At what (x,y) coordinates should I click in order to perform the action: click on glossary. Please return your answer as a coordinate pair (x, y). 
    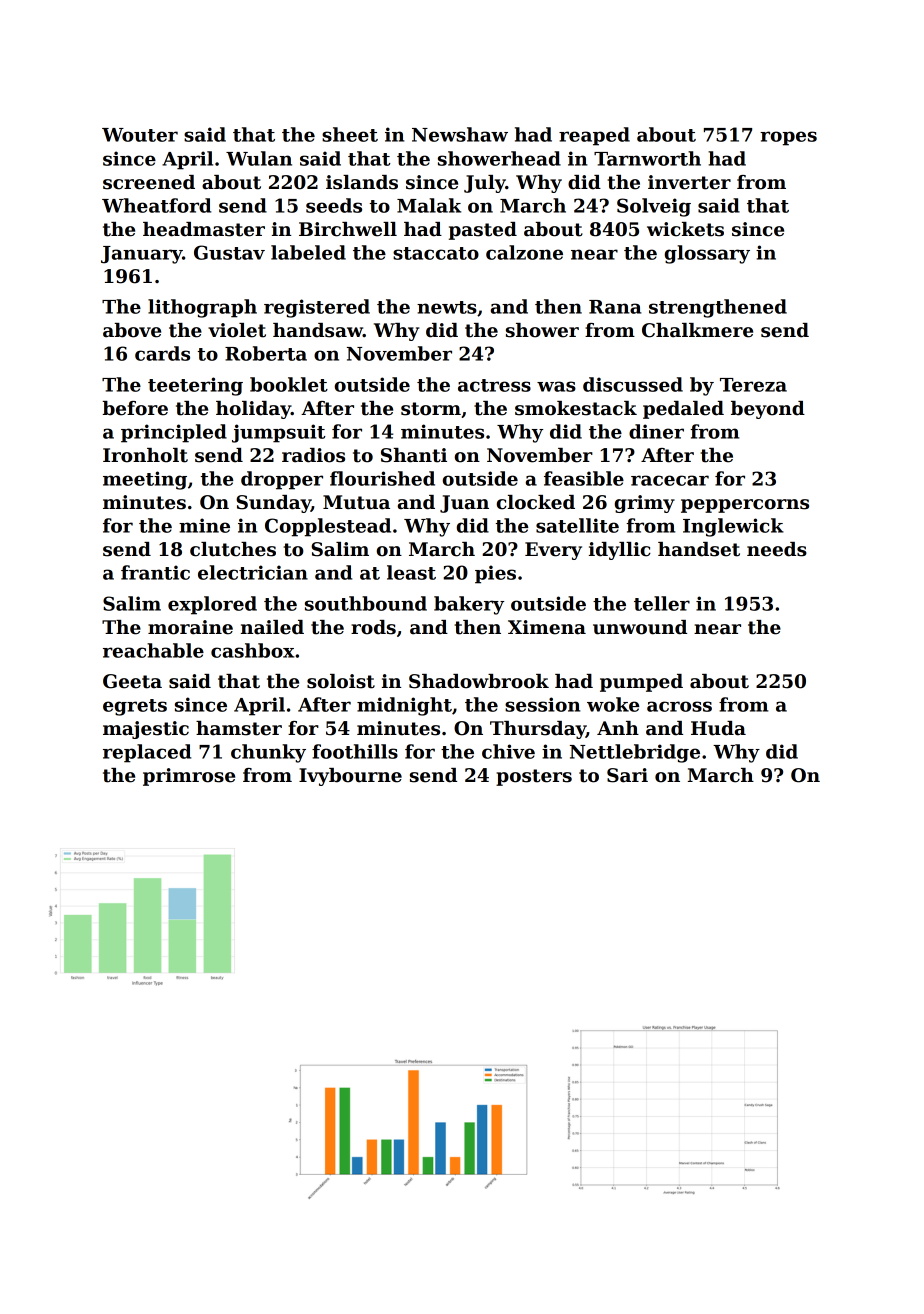
    Looking at the image, I should click on (707, 254).
